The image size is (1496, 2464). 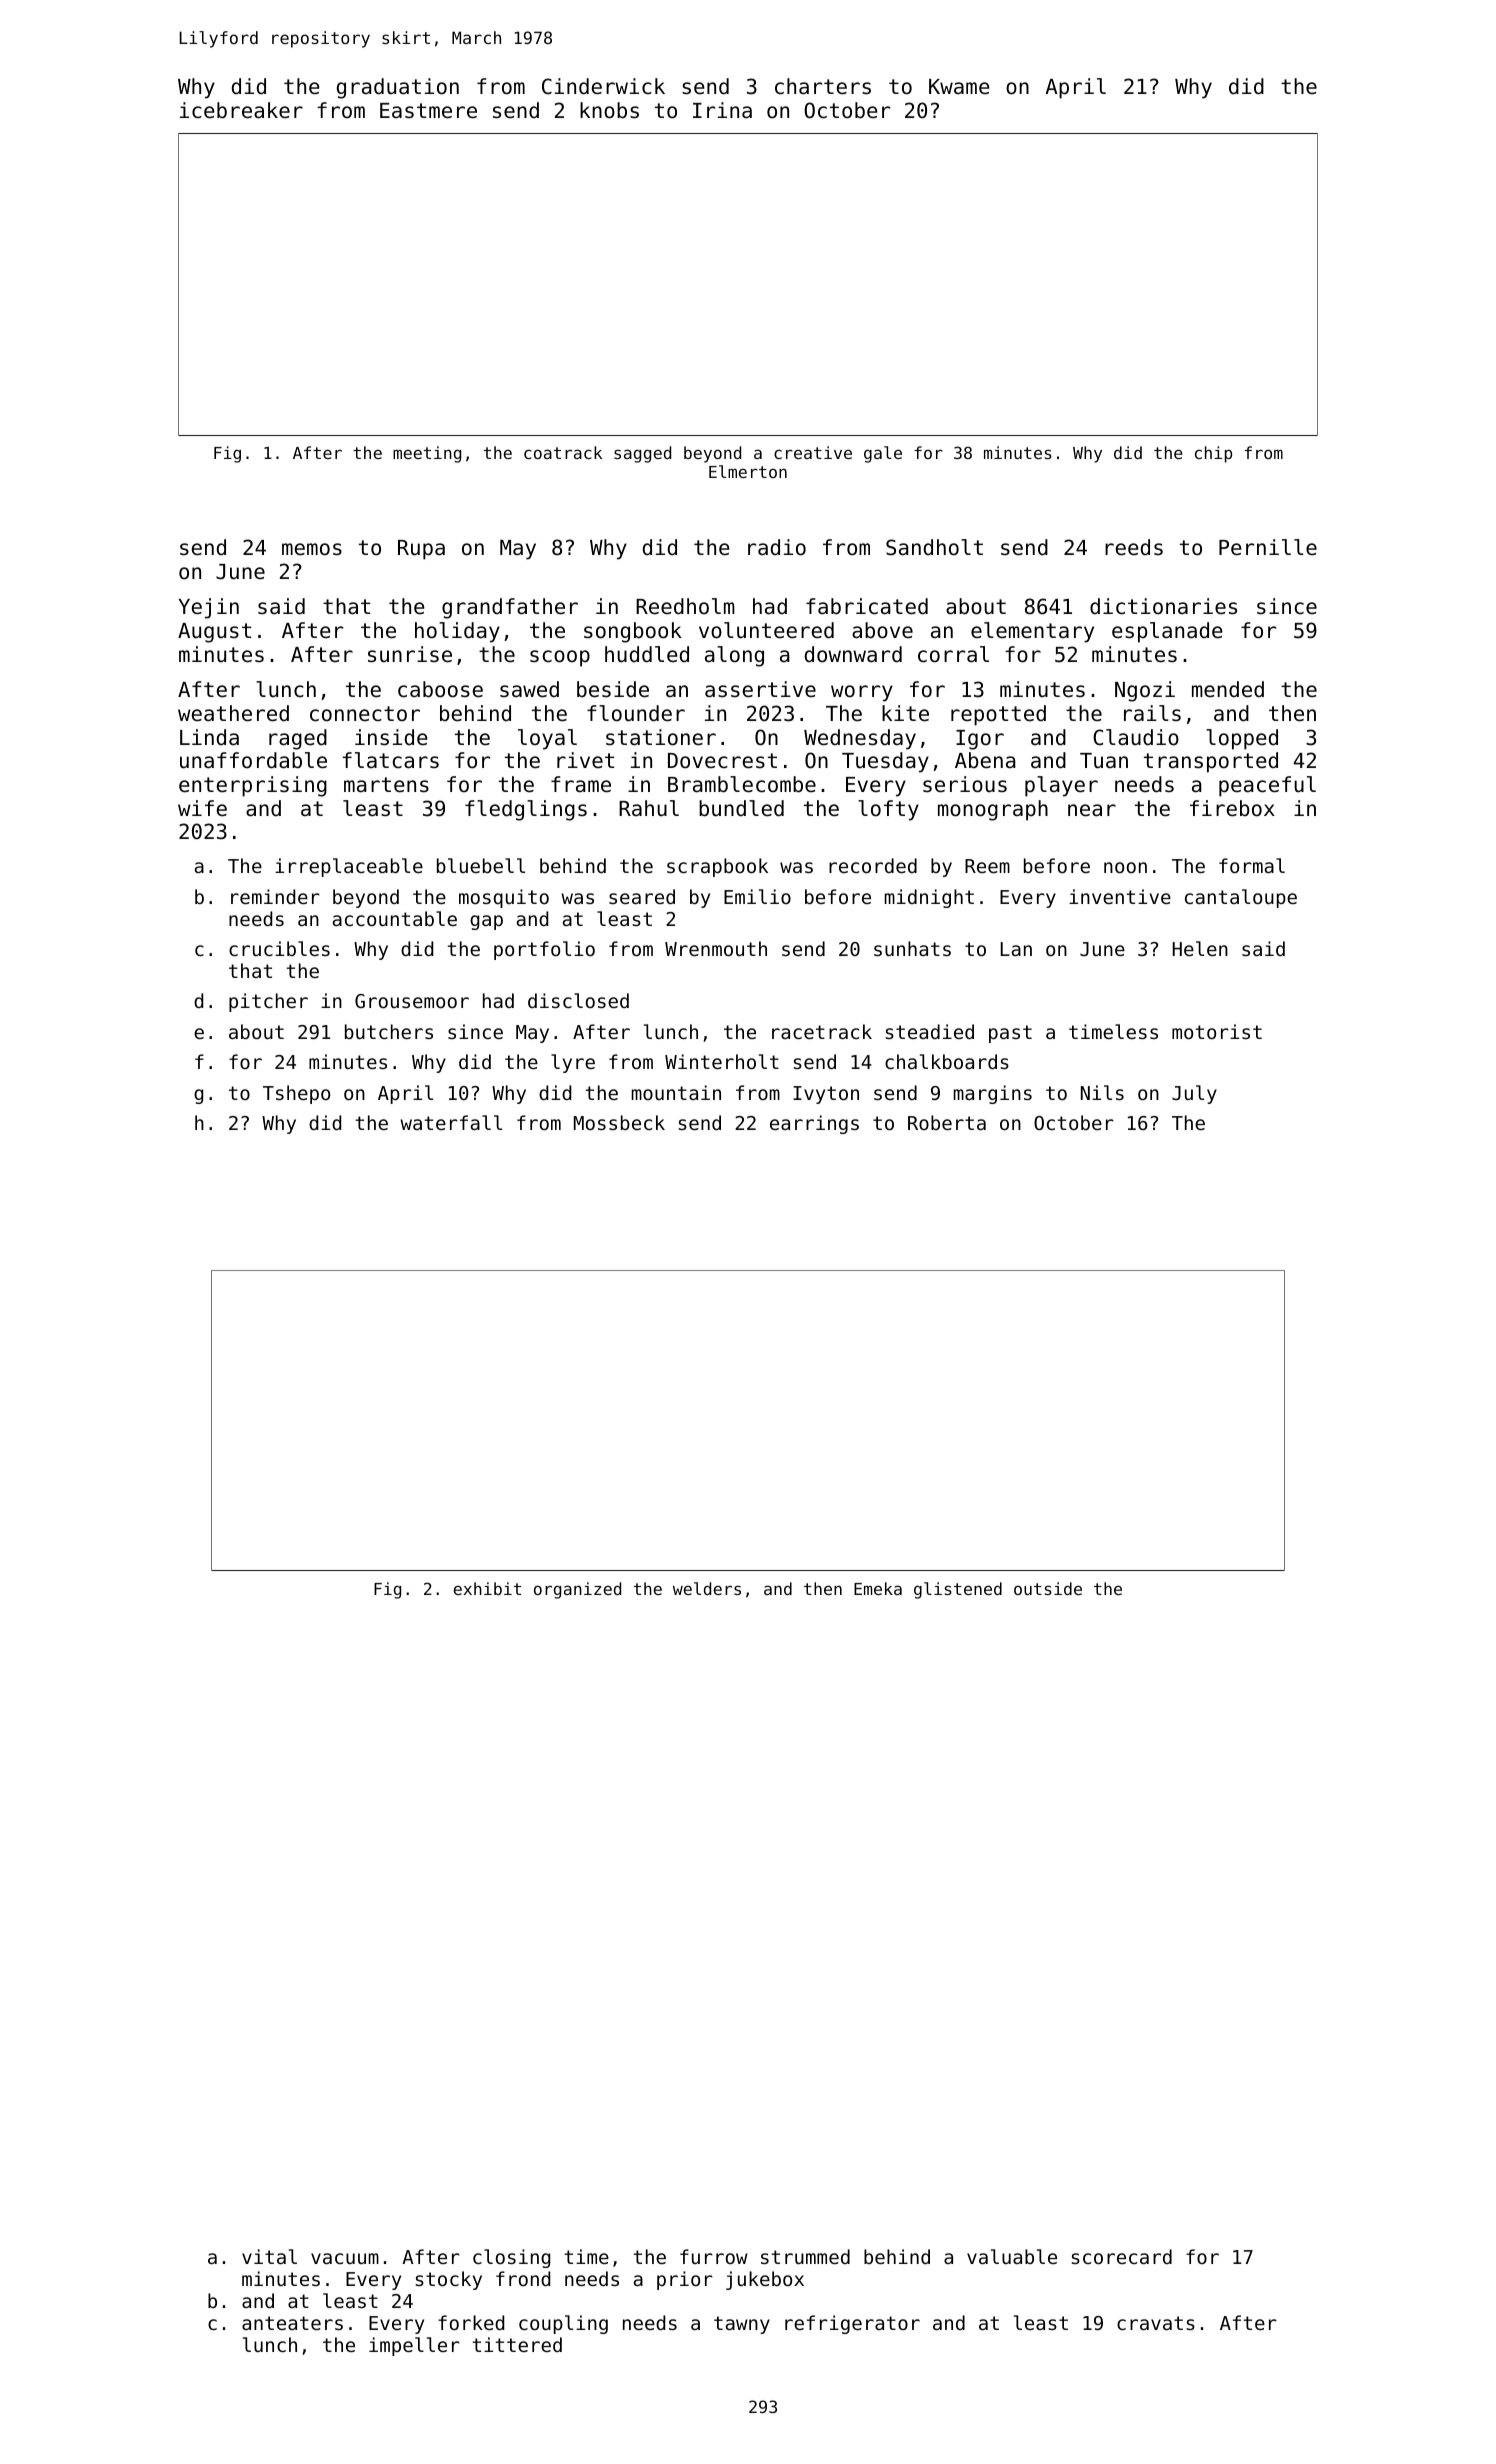 I want to click on strummed, so click(x=805, y=2256).
